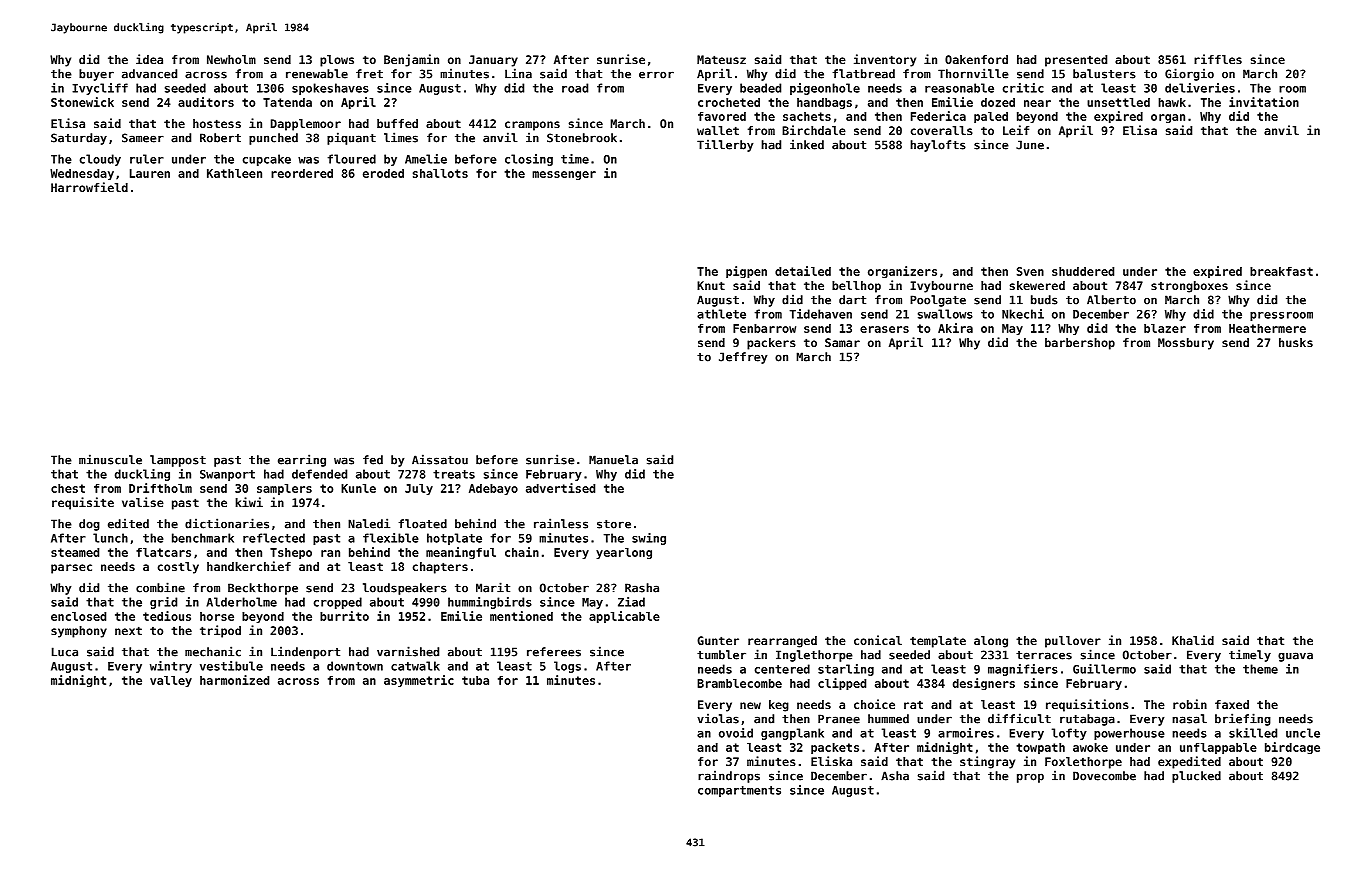 This document has width=1372, height=887. What do you see at coordinates (493, 61) in the document?
I see `January` at bounding box center [493, 61].
